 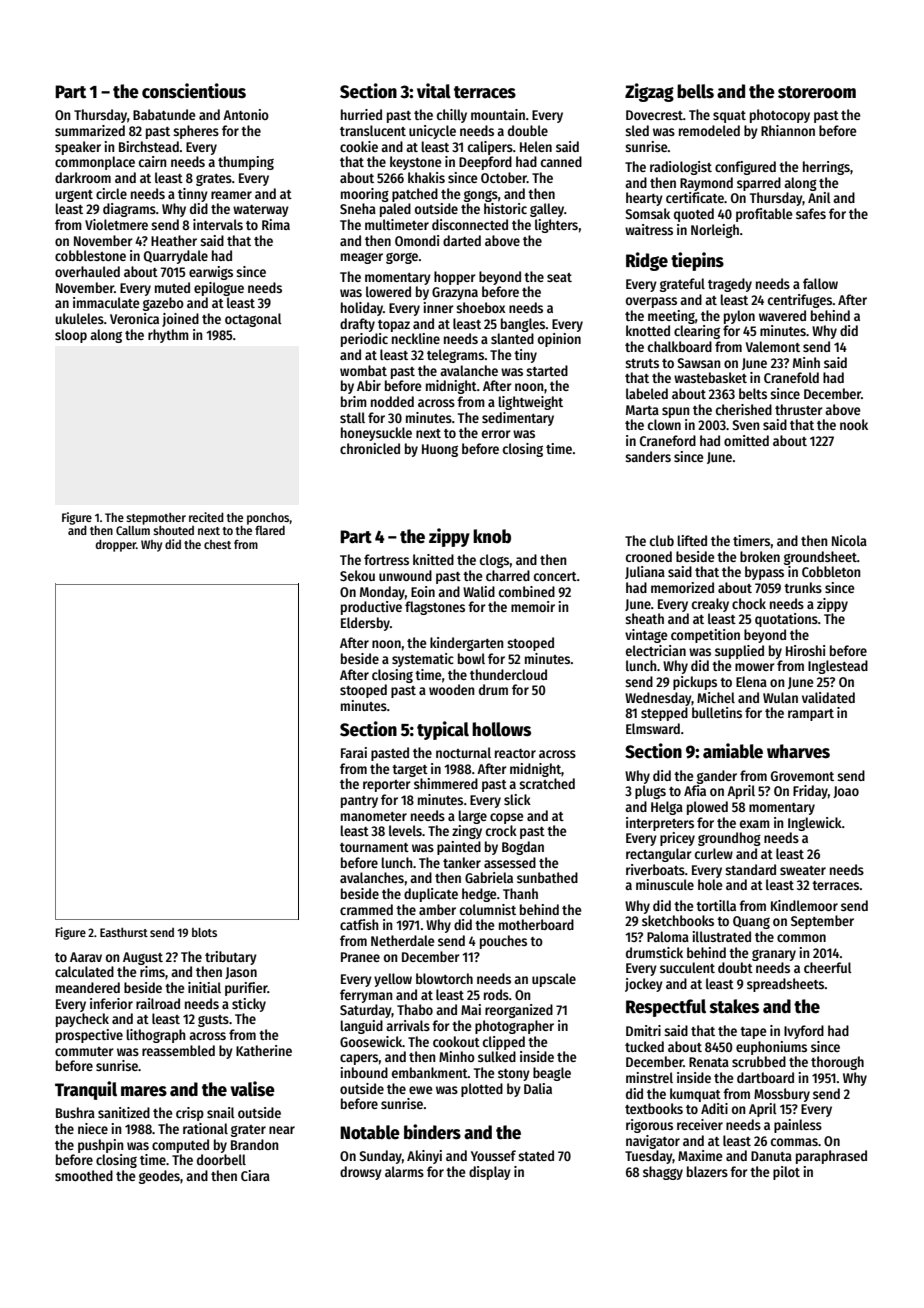 I want to click on quoted, so click(x=694, y=215).
